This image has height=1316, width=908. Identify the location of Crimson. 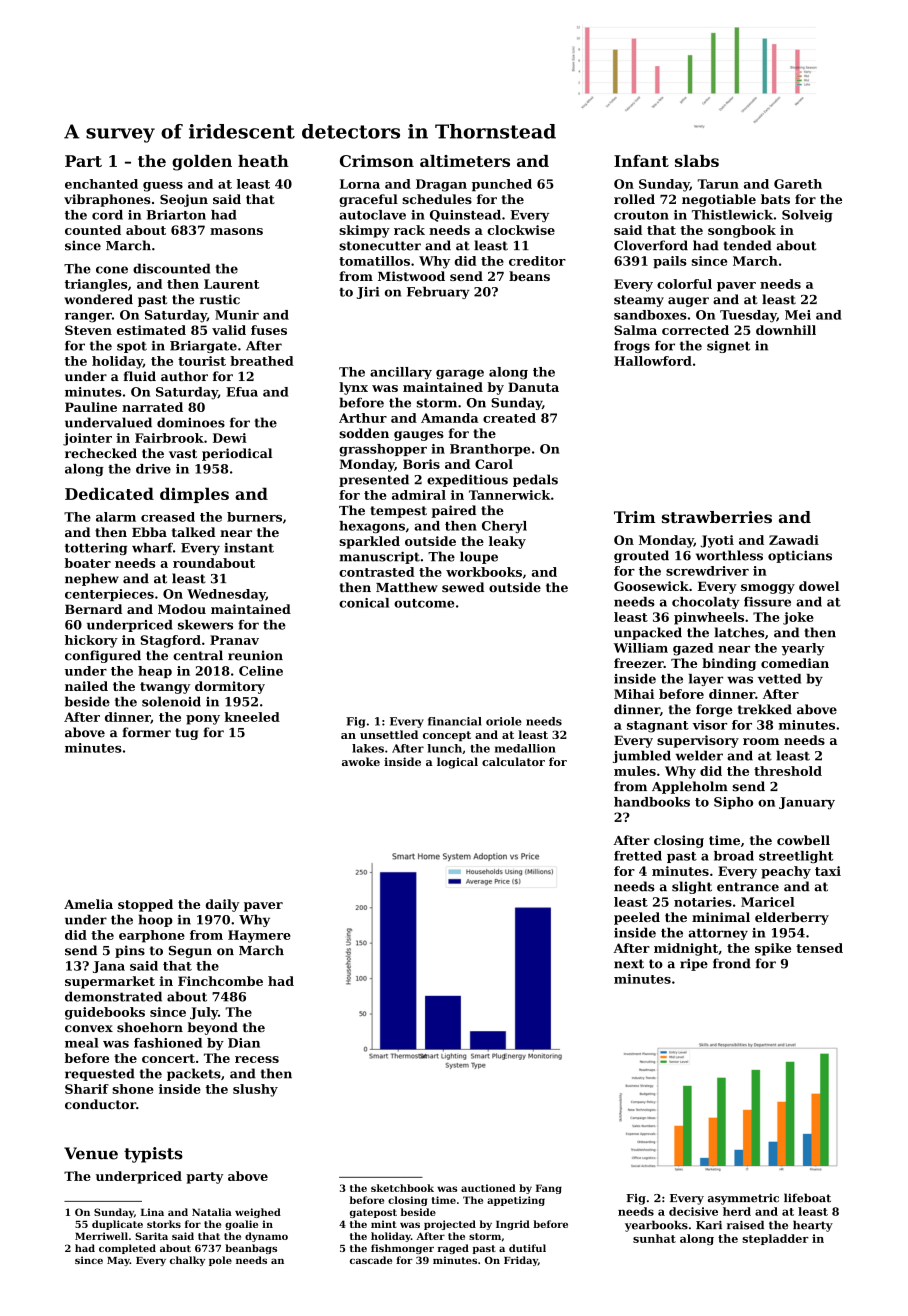
(377, 161).
